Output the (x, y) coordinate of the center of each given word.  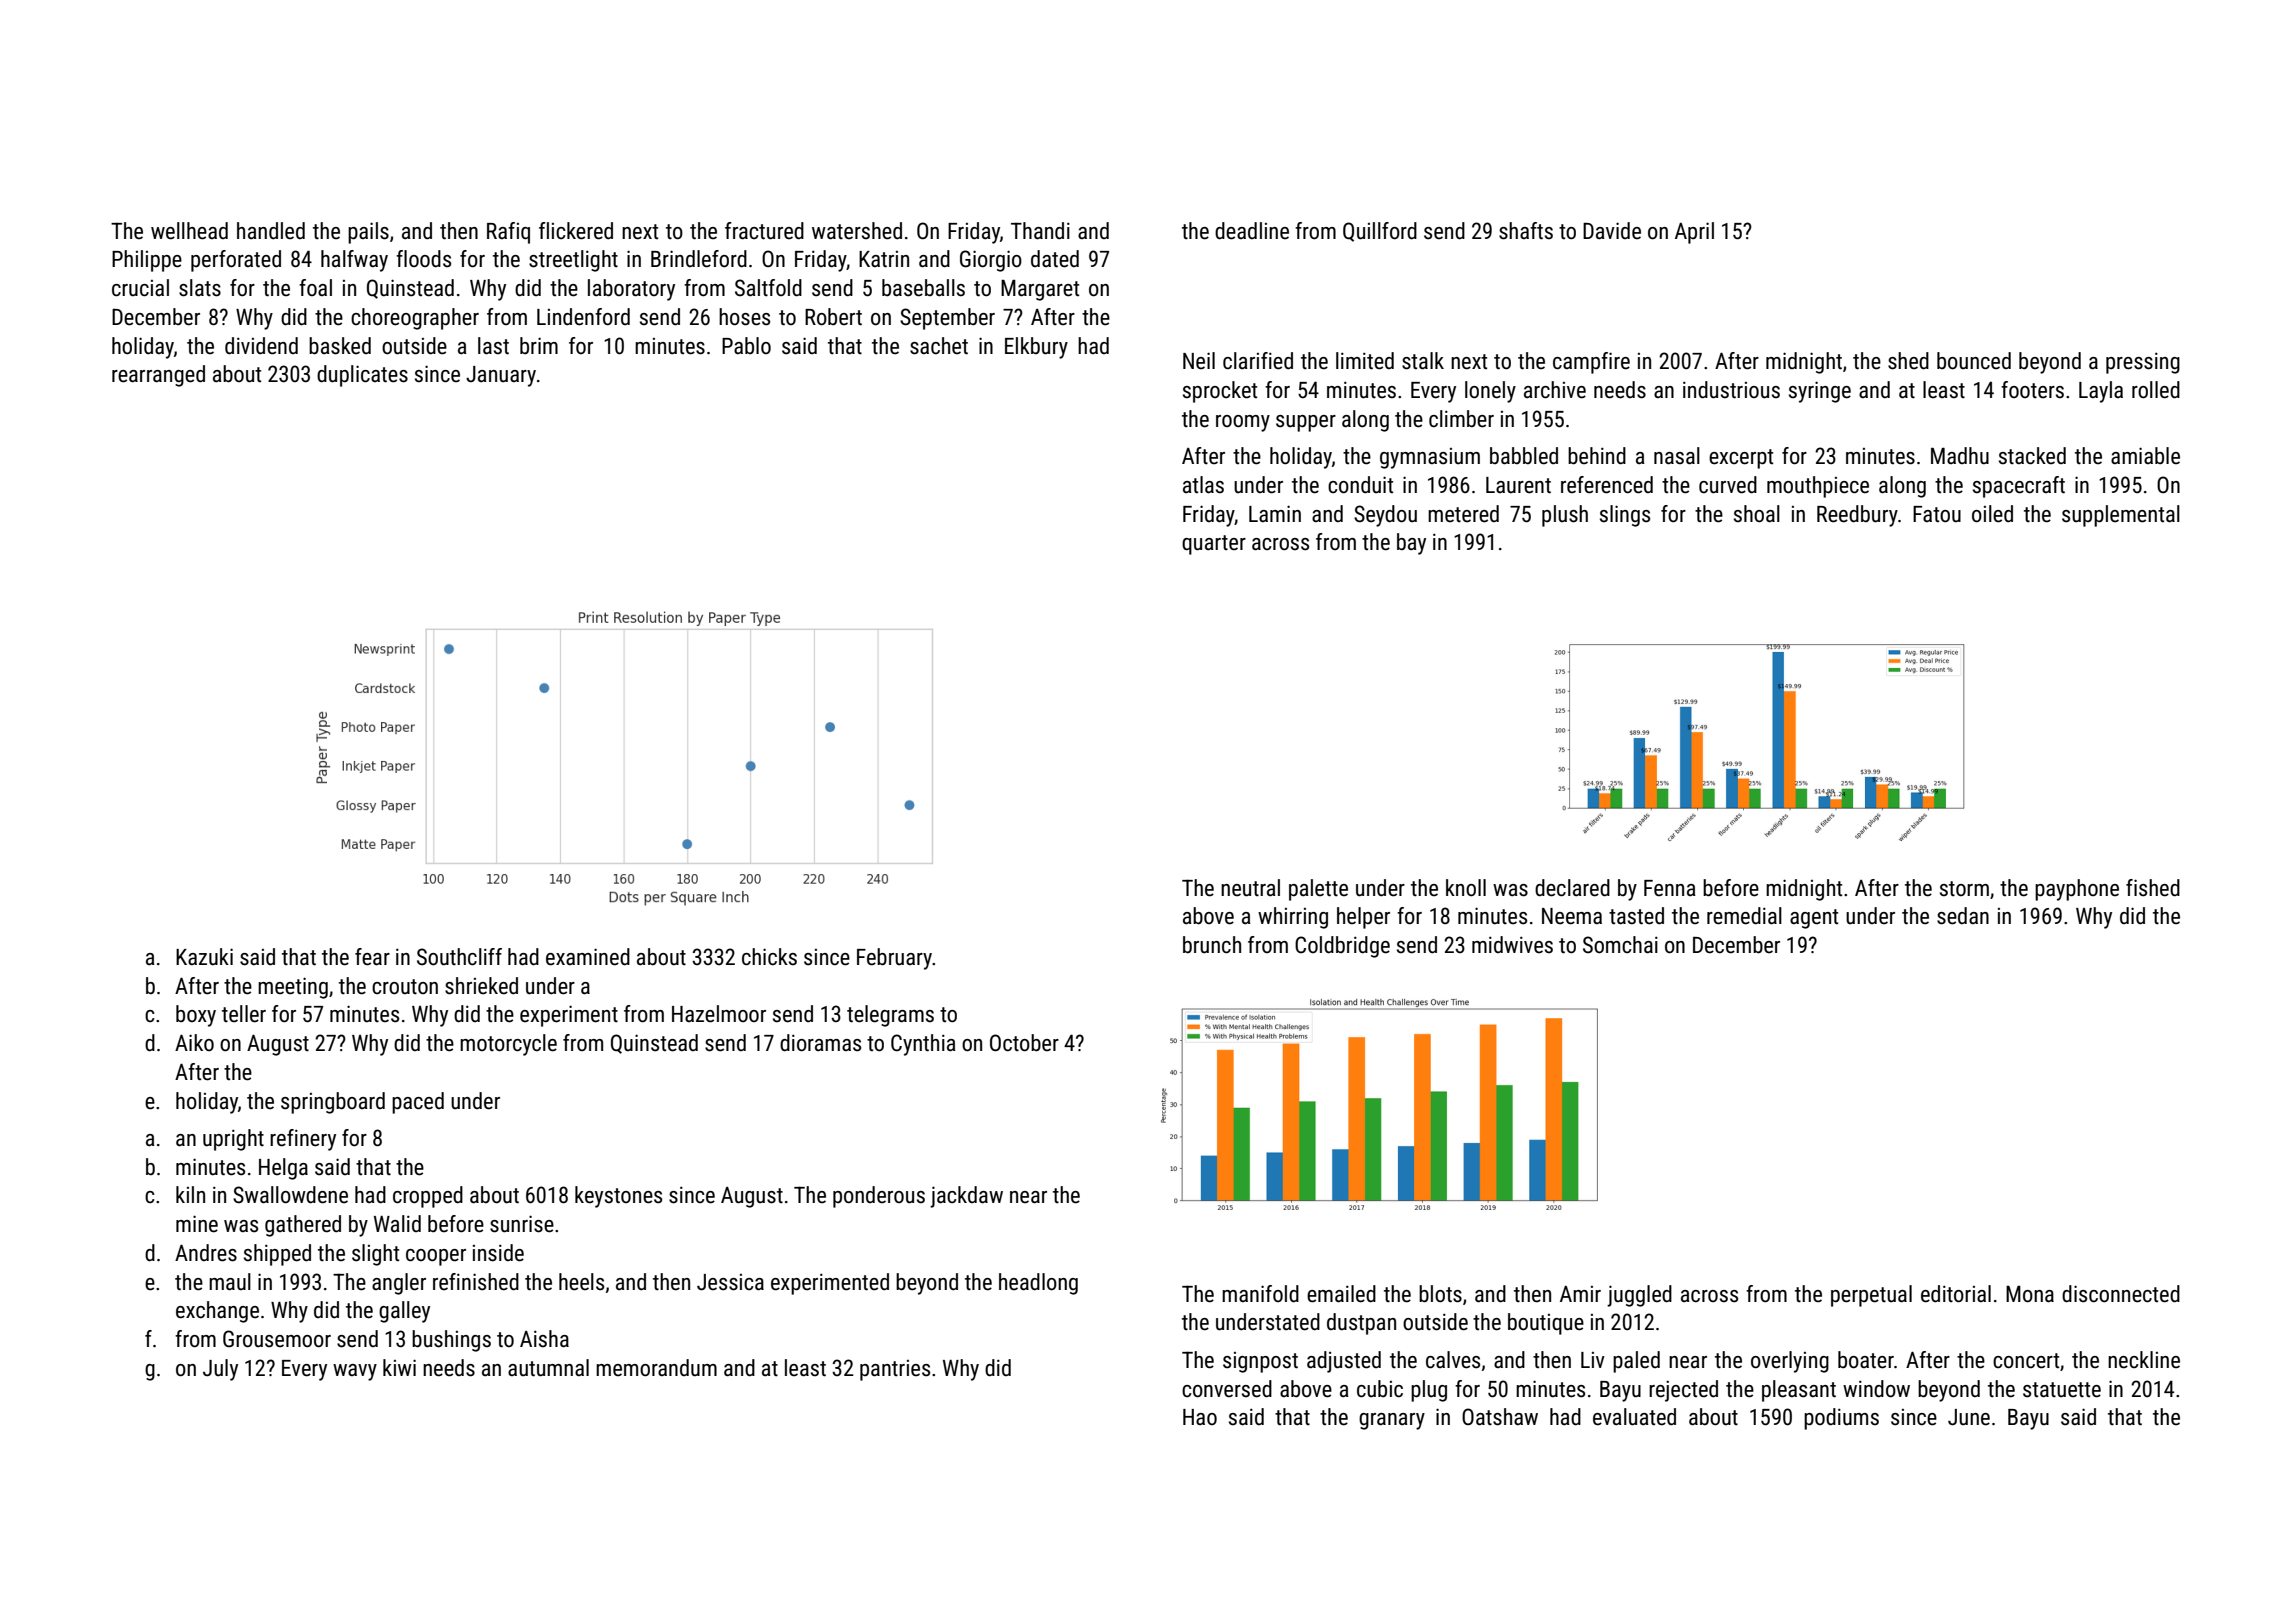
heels (581, 1282)
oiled (1992, 514)
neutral (1250, 888)
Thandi (1040, 231)
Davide (1612, 231)
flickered (576, 231)
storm (1964, 889)
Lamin (1275, 513)
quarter (1214, 545)
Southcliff (459, 957)
